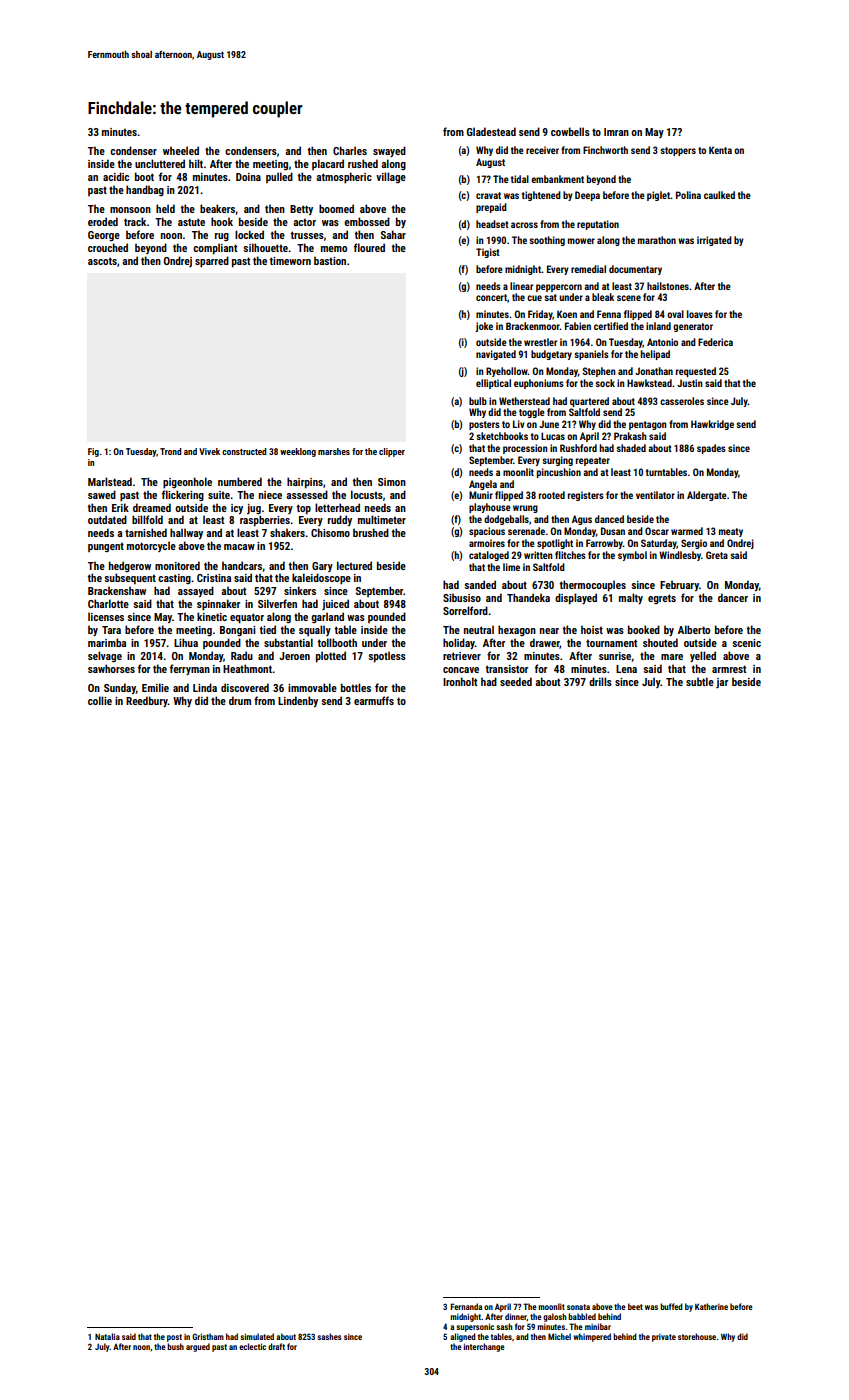 The height and width of the document is (1400, 849). Describe the element at coordinates (108, 603) in the document. I see `Charlotte` at that location.
